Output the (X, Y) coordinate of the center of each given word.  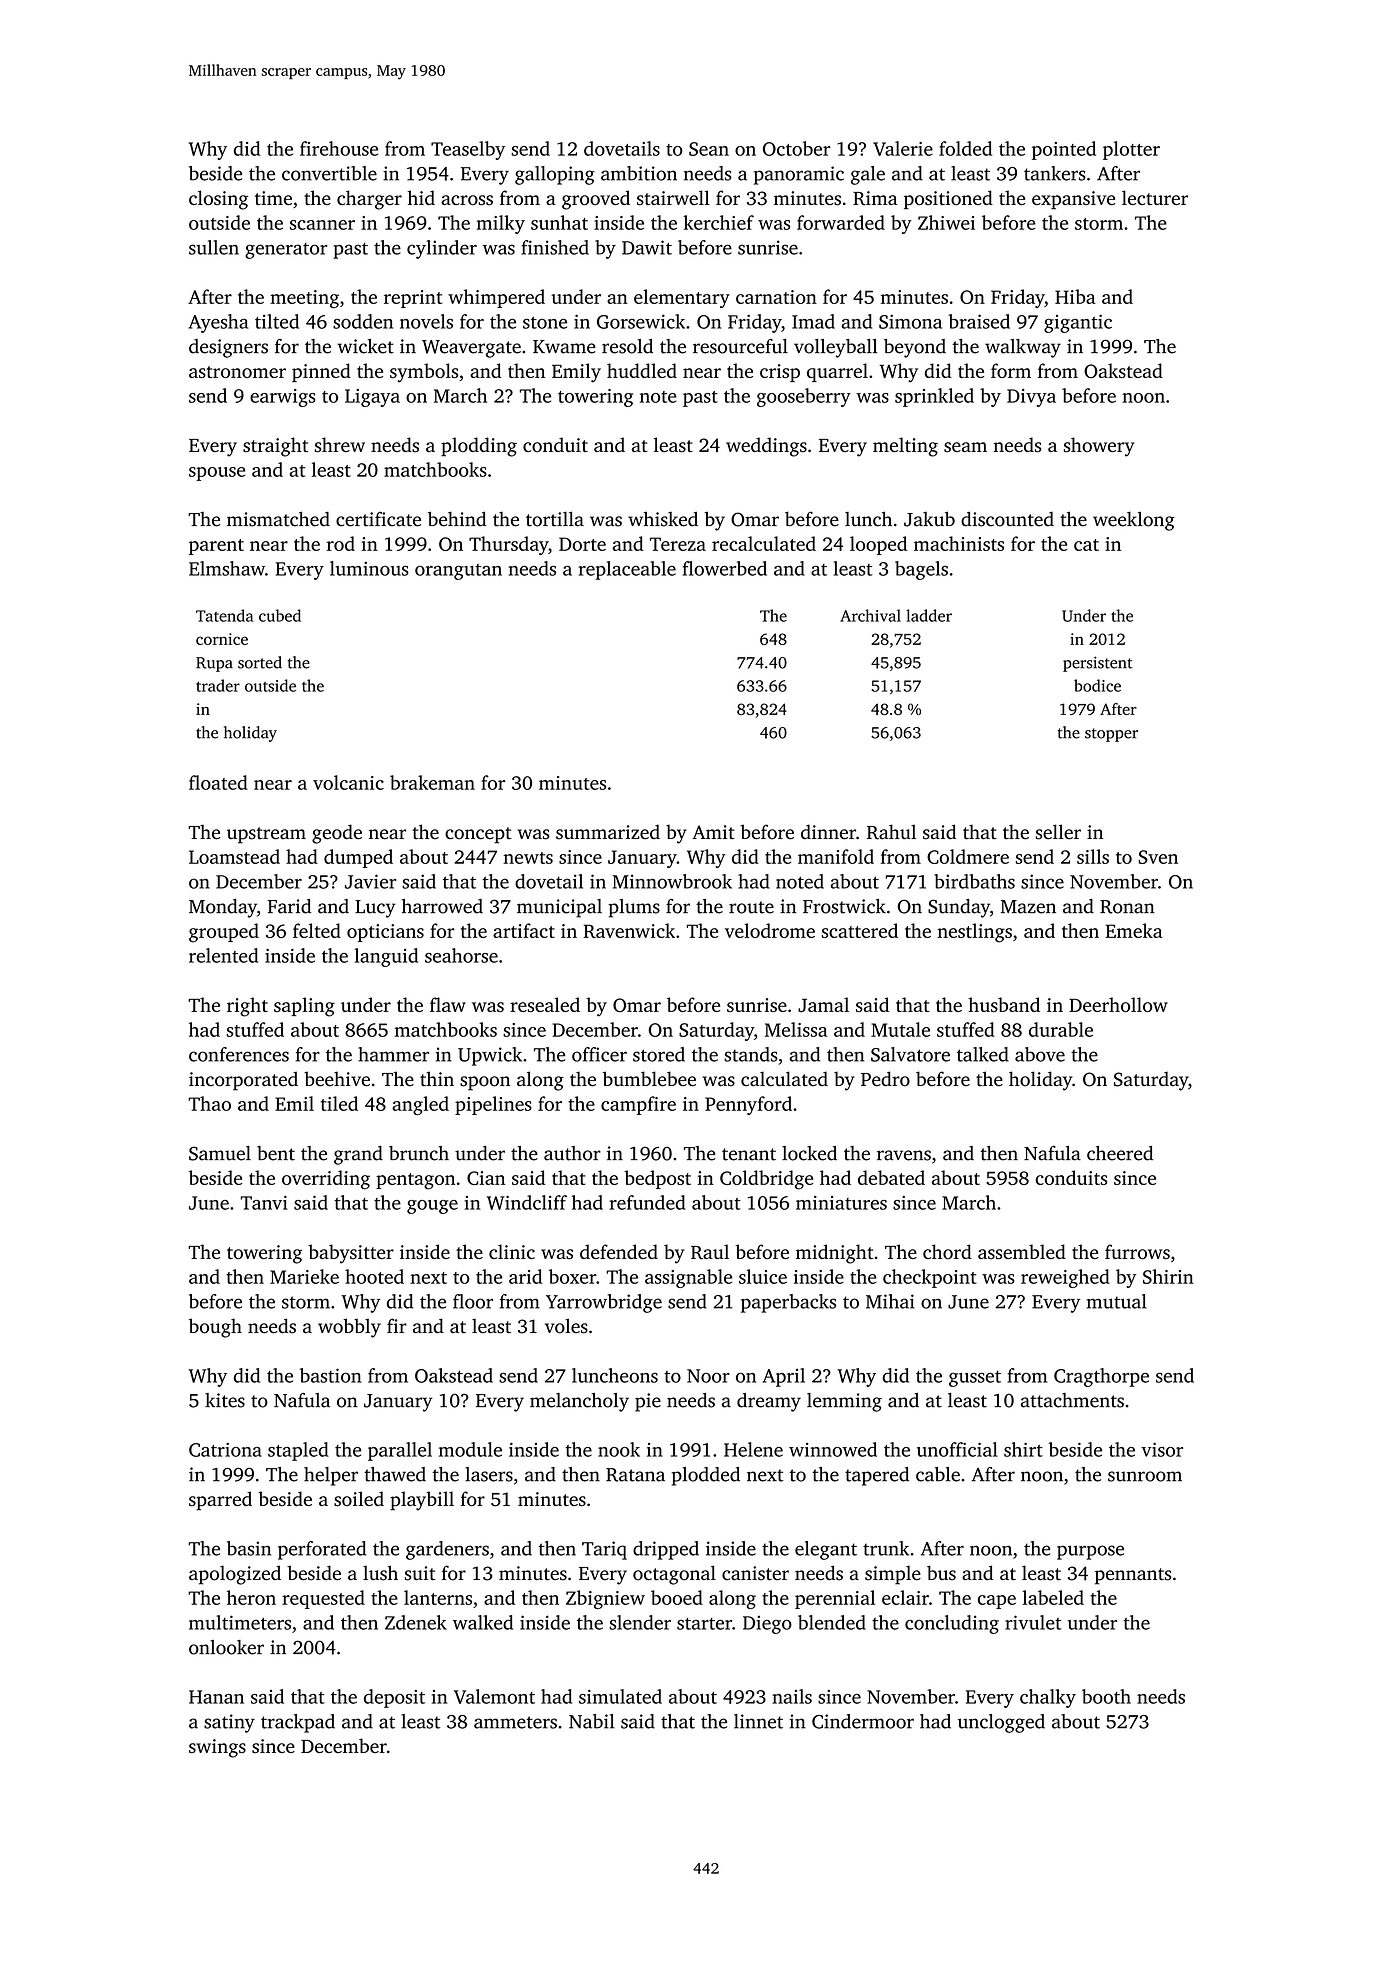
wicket (365, 346)
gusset (975, 1379)
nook (619, 1449)
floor (473, 1301)
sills (1093, 856)
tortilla (555, 519)
